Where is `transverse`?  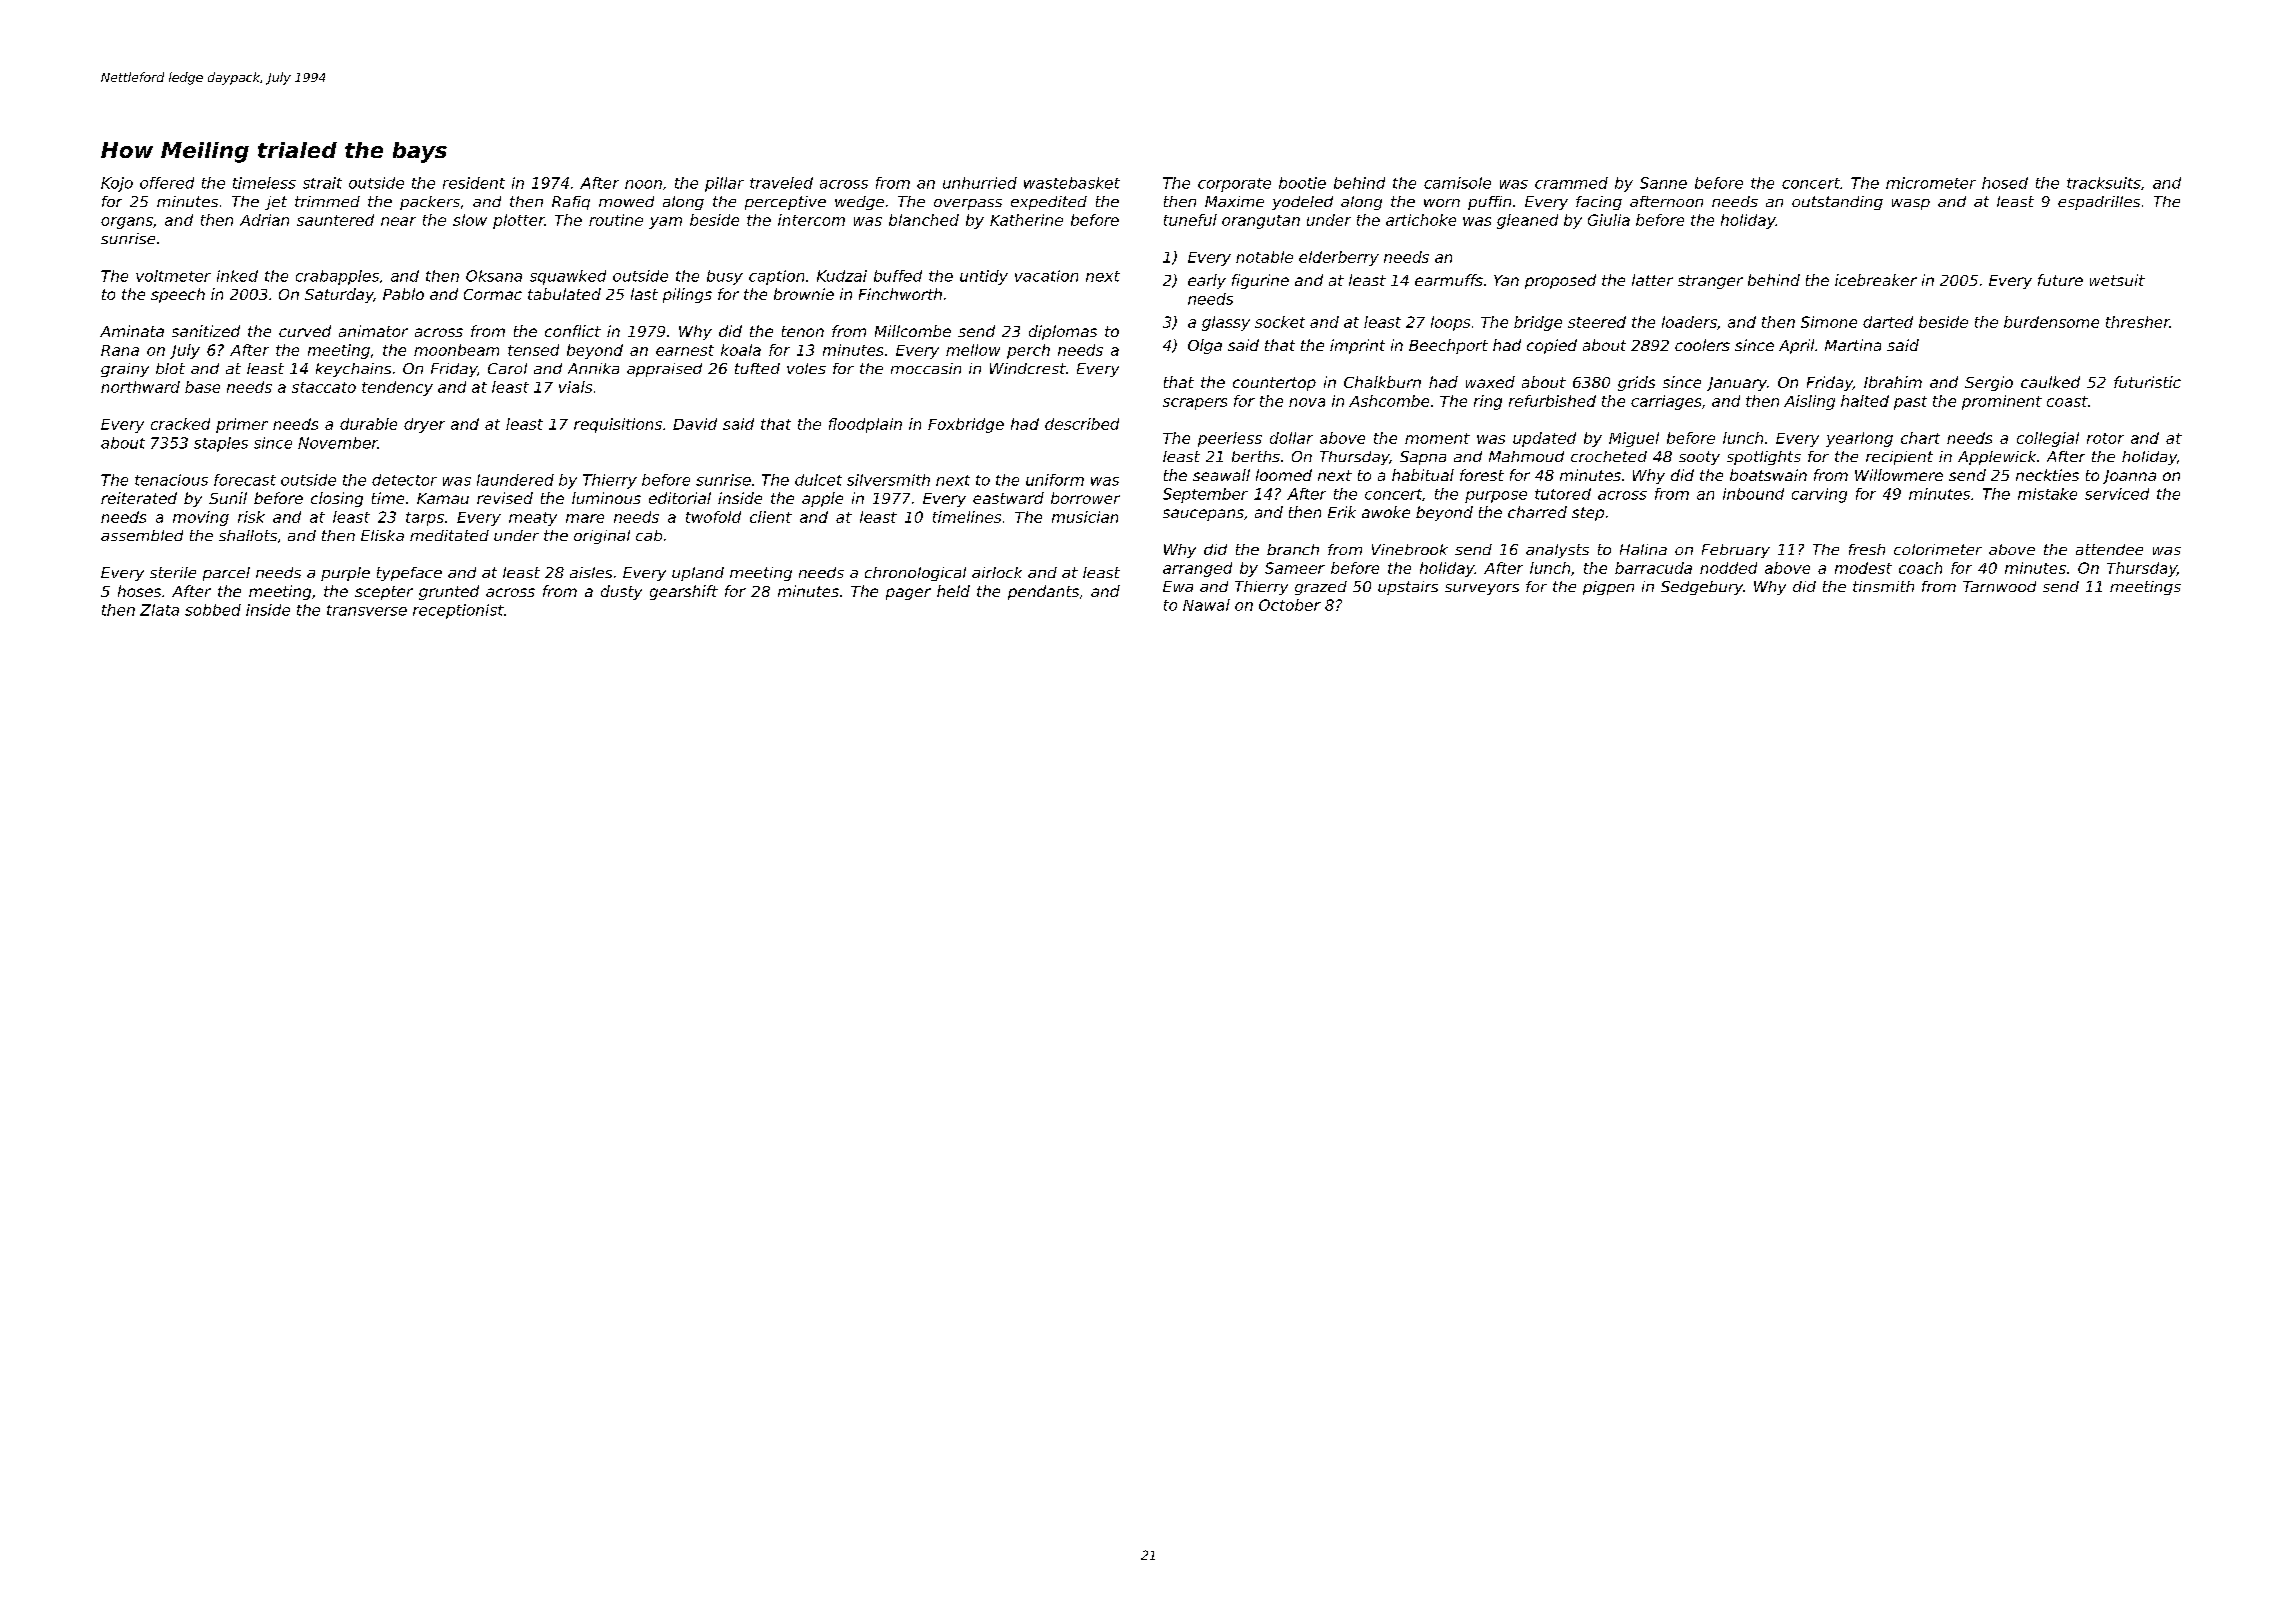
transverse is located at coordinates (367, 610).
